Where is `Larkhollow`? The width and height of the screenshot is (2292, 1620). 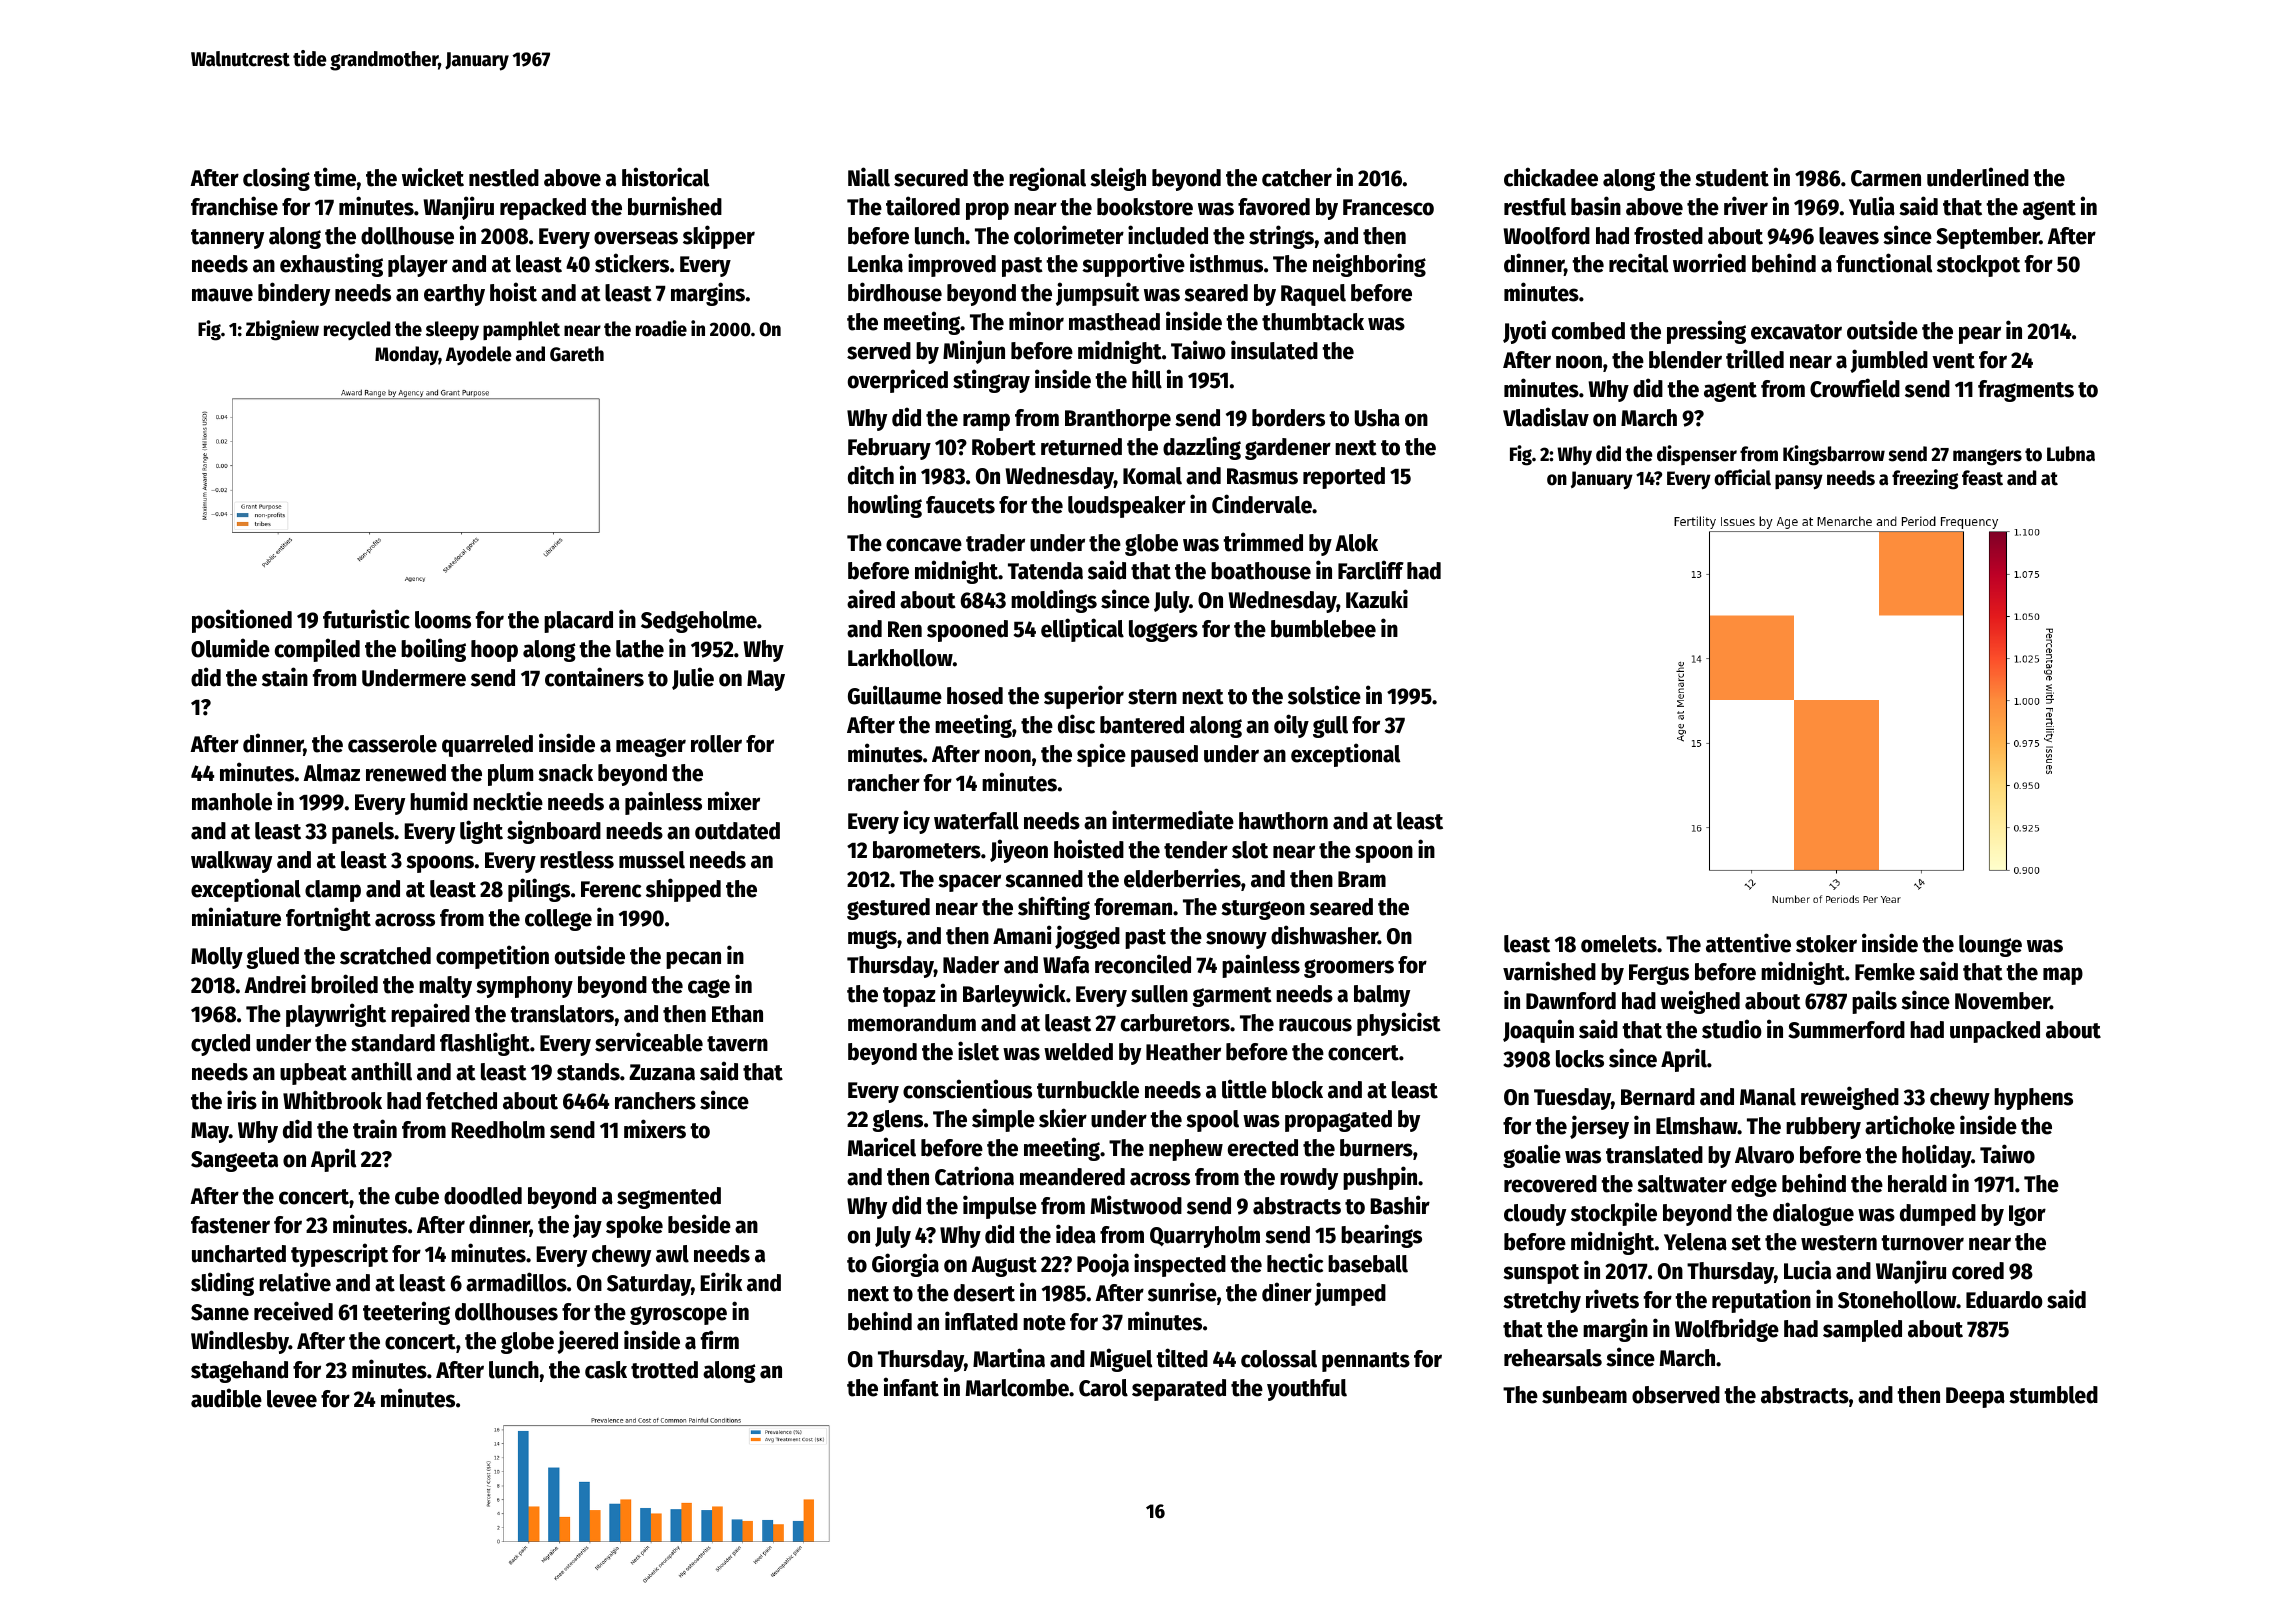
Larkhollow is located at coordinates (900, 658).
